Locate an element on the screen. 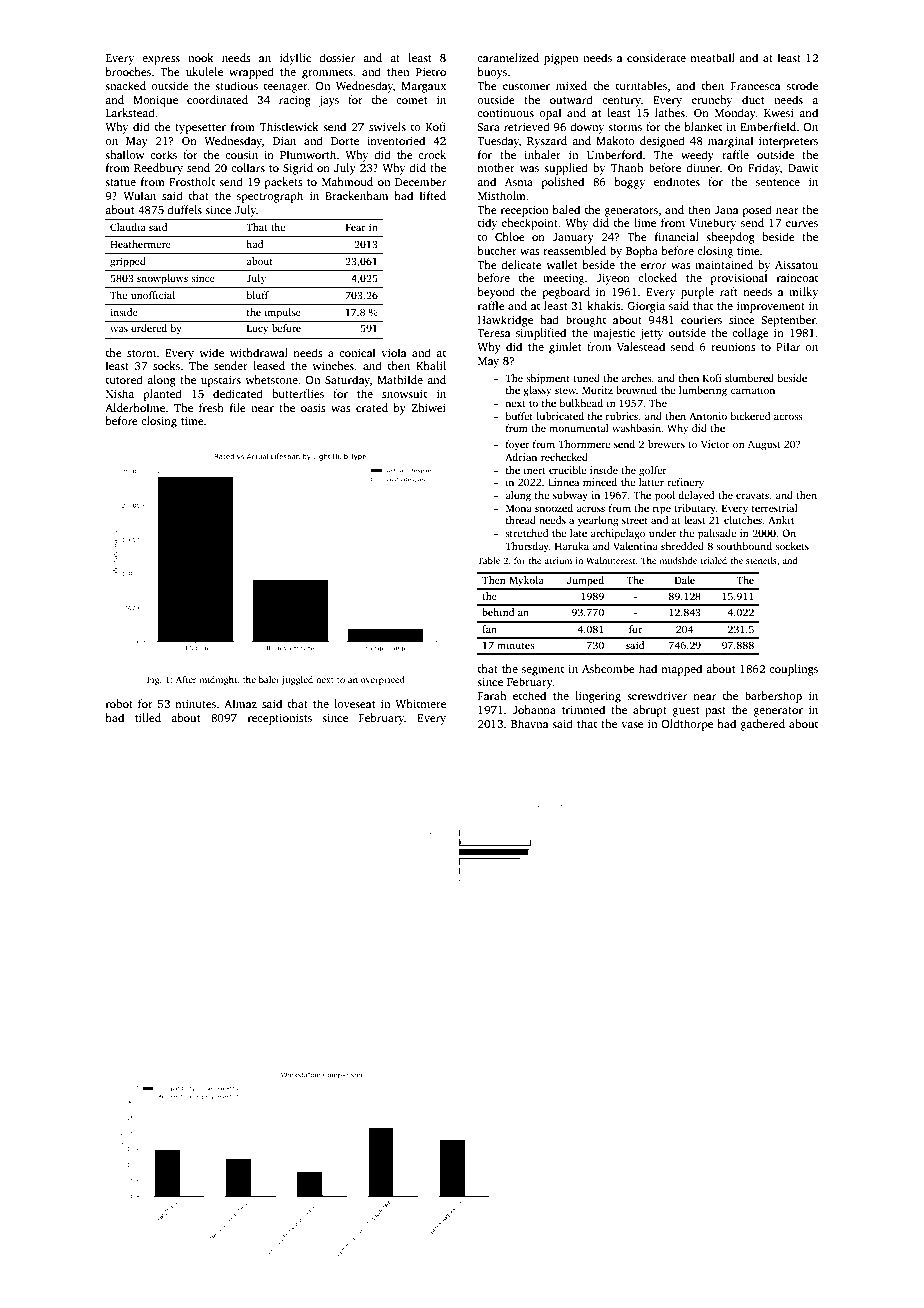 This screenshot has width=924, height=1308. winches is located at coordinates (333, 365).
